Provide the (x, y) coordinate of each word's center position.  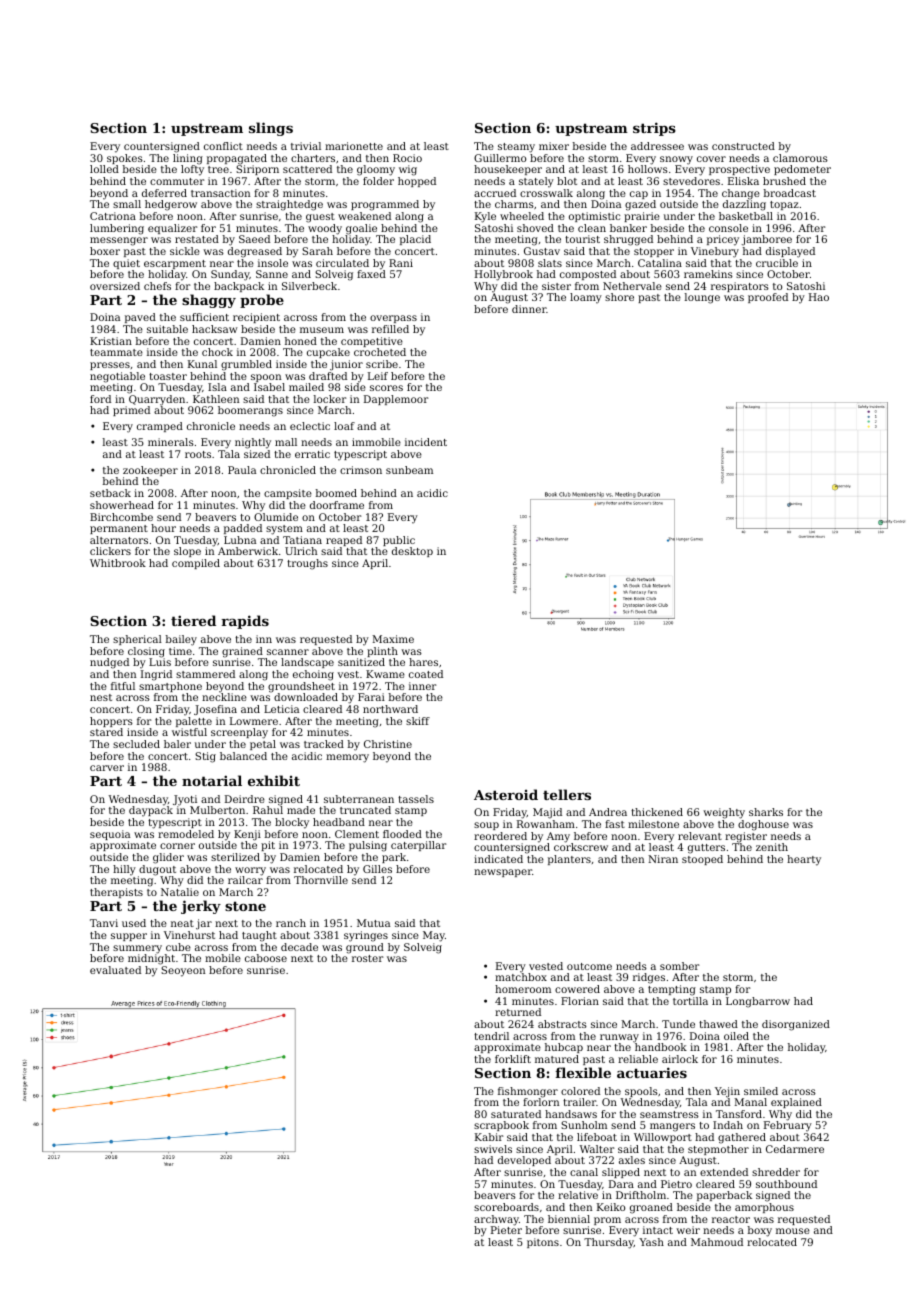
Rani (401, 263)
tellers (567, 794)
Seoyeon (183, 971)
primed (131, 411)
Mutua (373, 923)
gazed (640, 205)
